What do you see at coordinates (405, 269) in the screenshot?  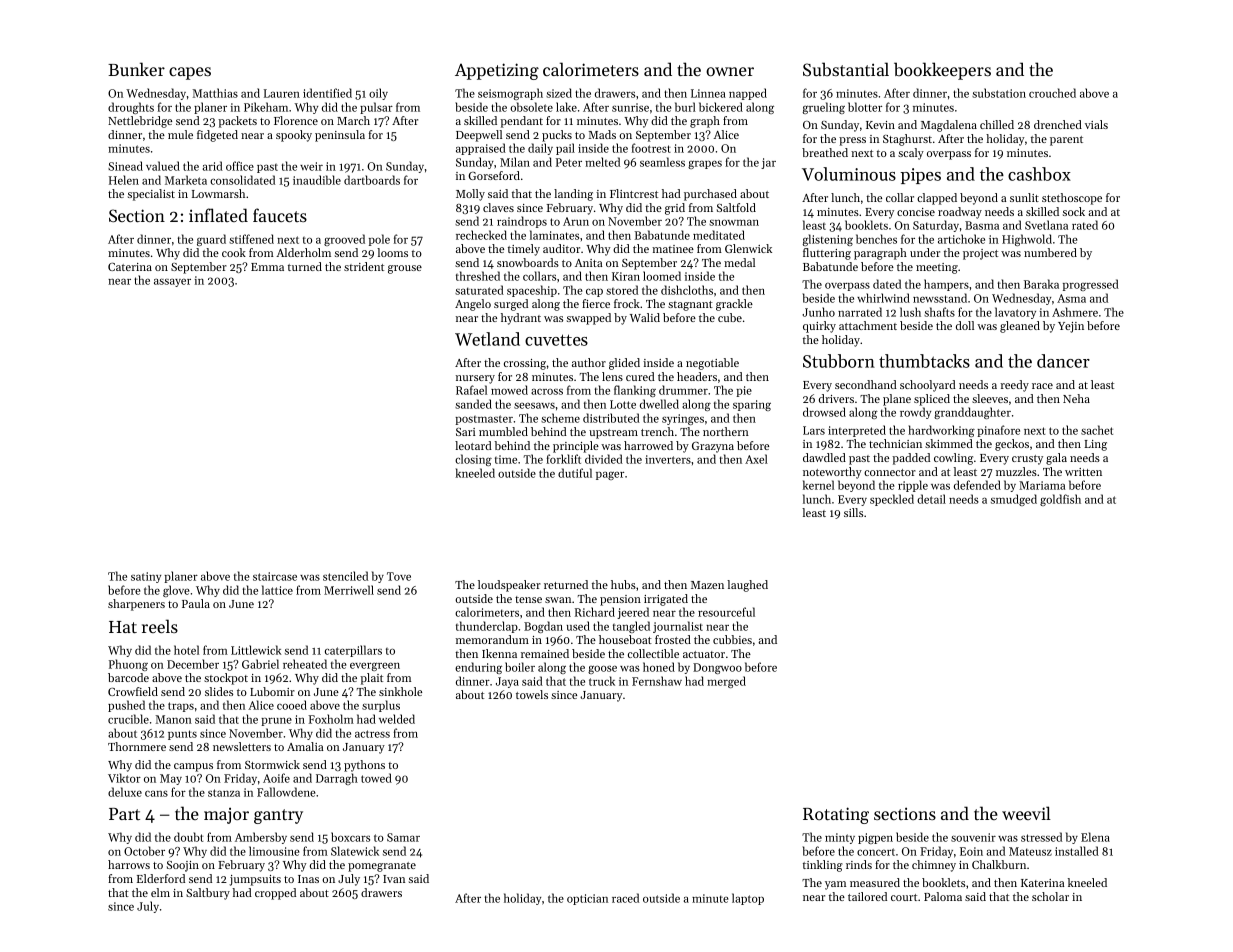 I see `grouse` at bounding box center [405, 269].
